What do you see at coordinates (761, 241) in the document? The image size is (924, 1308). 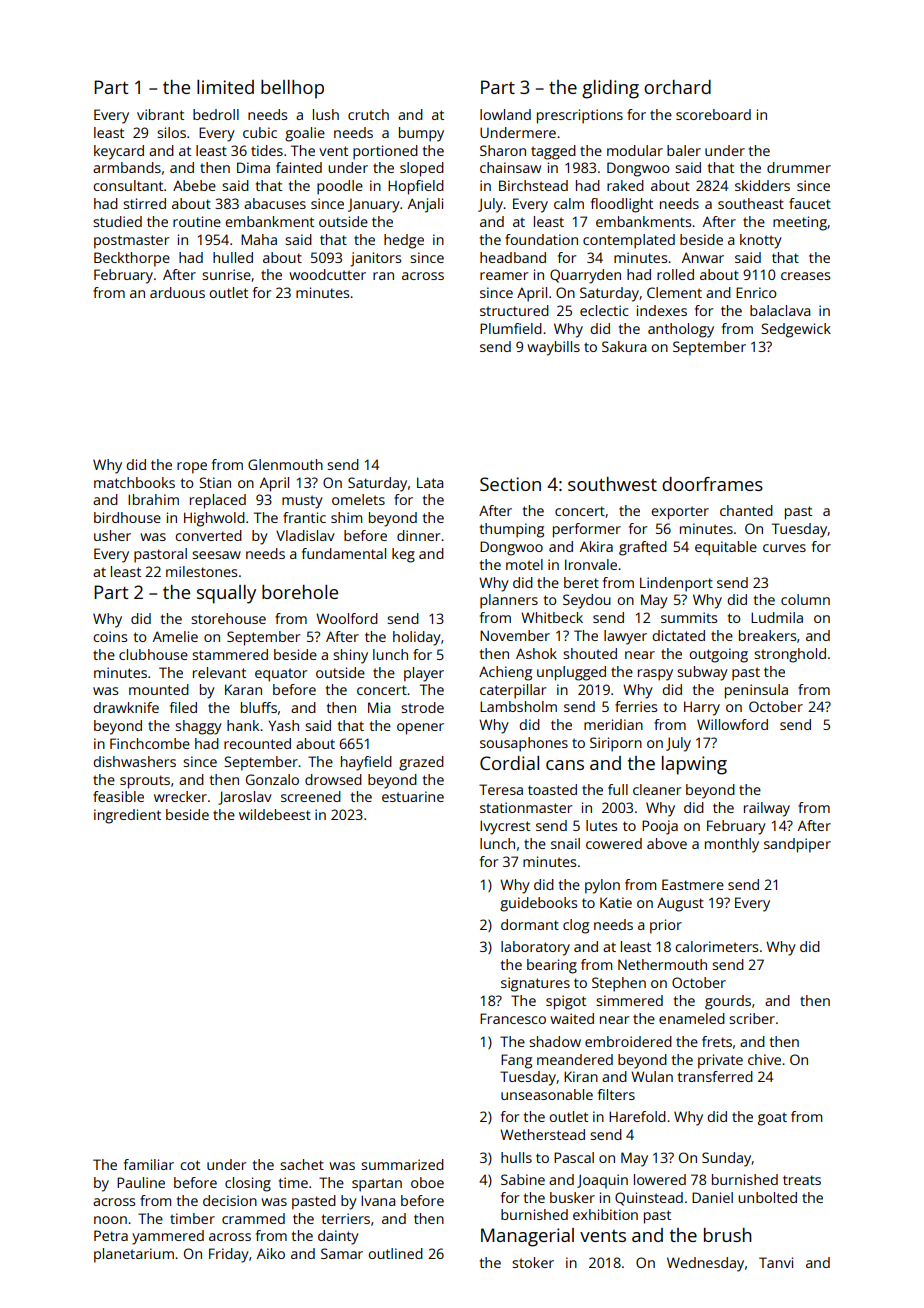 I see `knotty` at bounding box center [761, 241].
